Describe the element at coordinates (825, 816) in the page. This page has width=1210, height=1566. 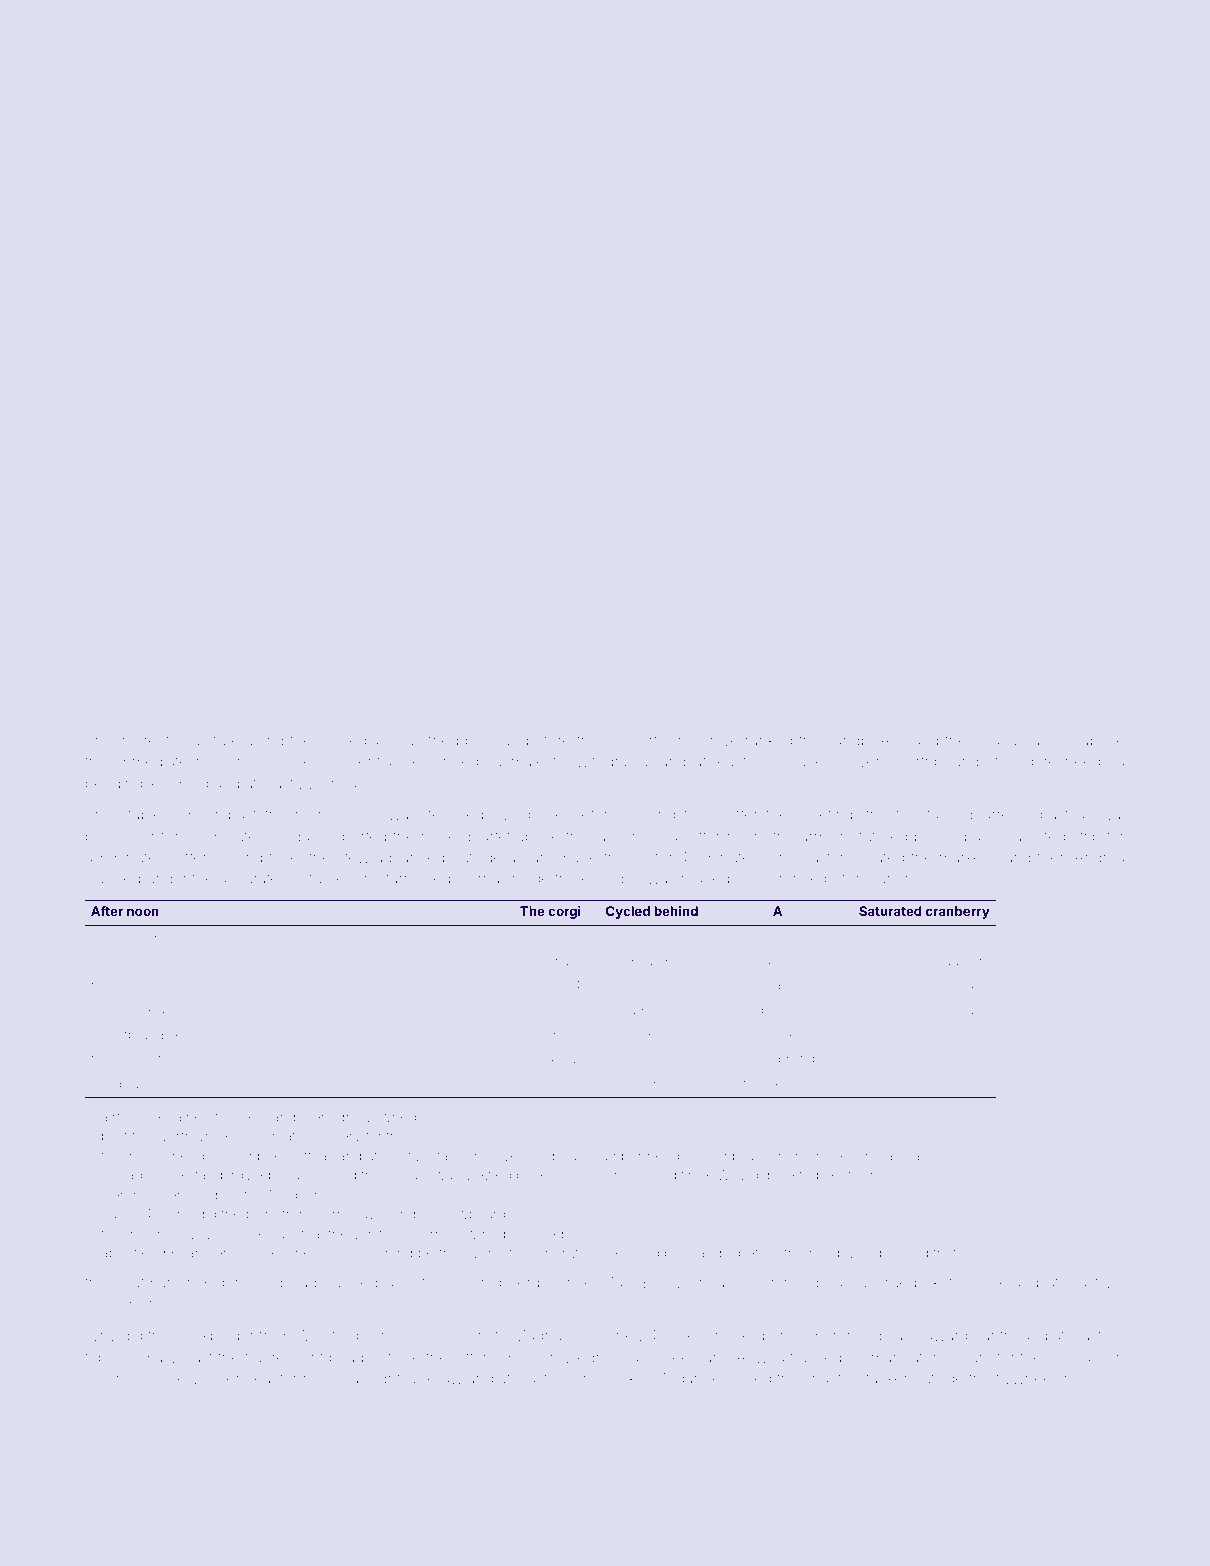
I see `meeting` at that location.
